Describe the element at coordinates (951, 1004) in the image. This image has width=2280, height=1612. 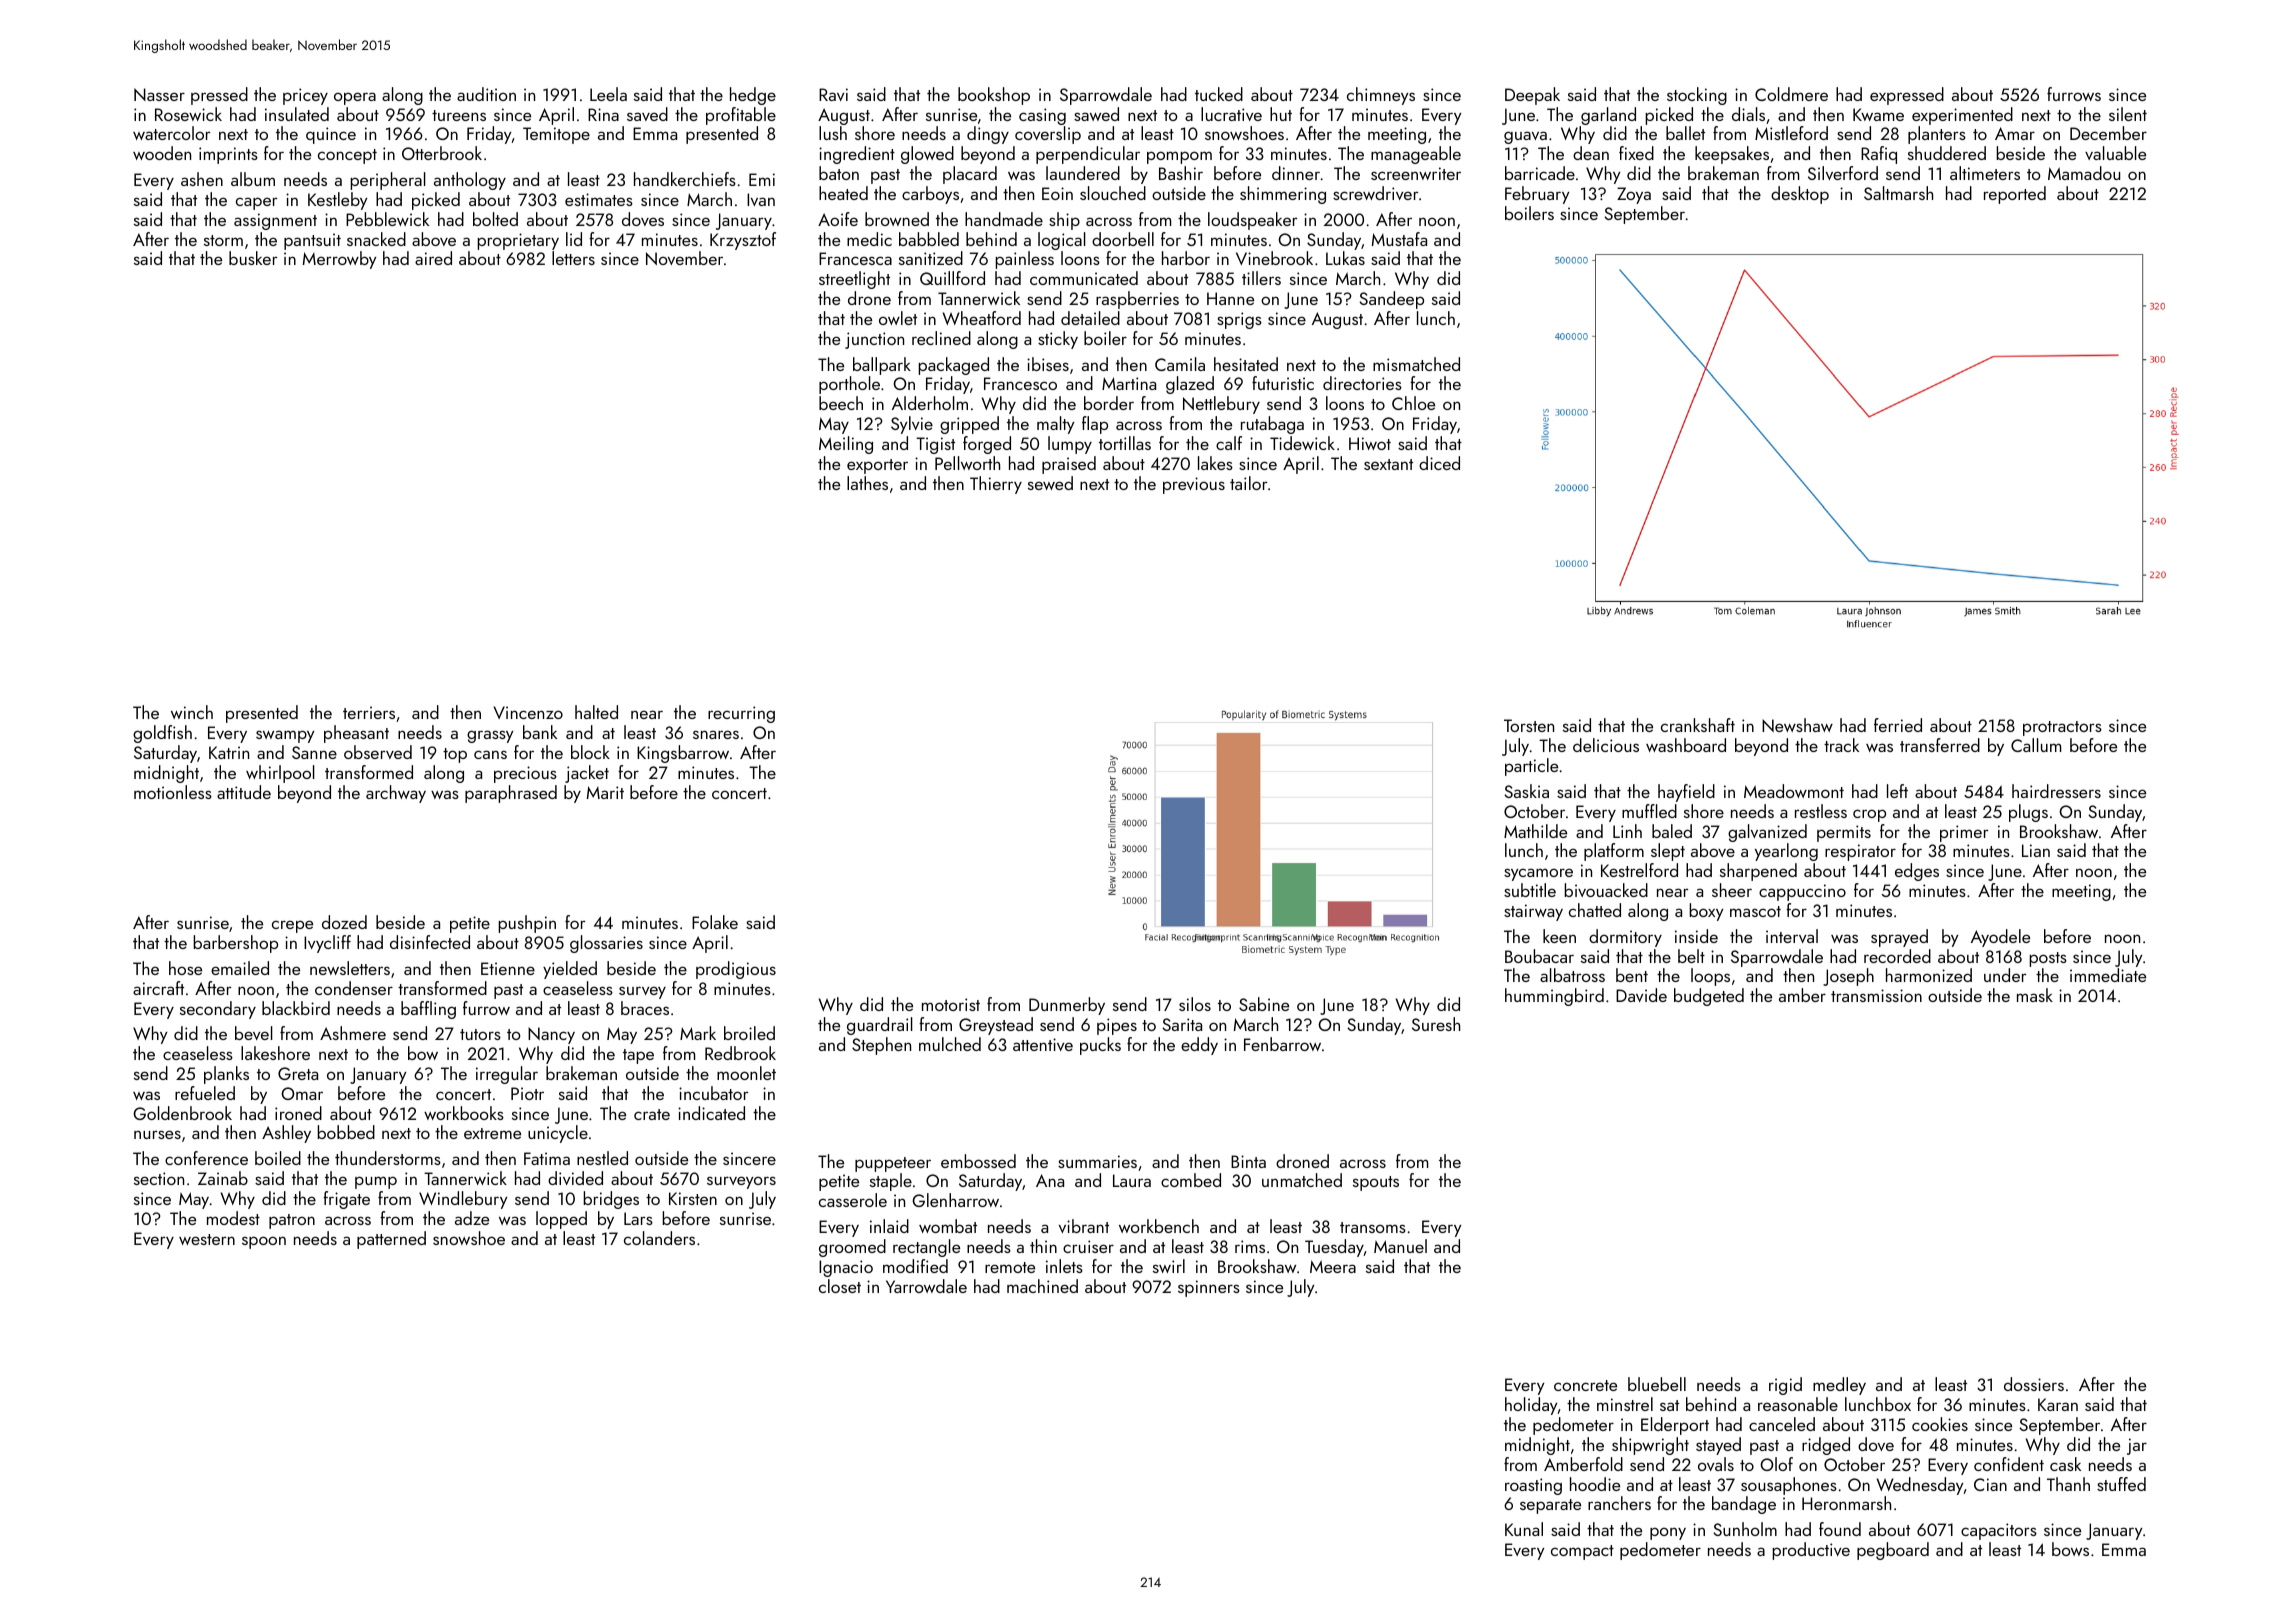
I see `motorist` at that location.
